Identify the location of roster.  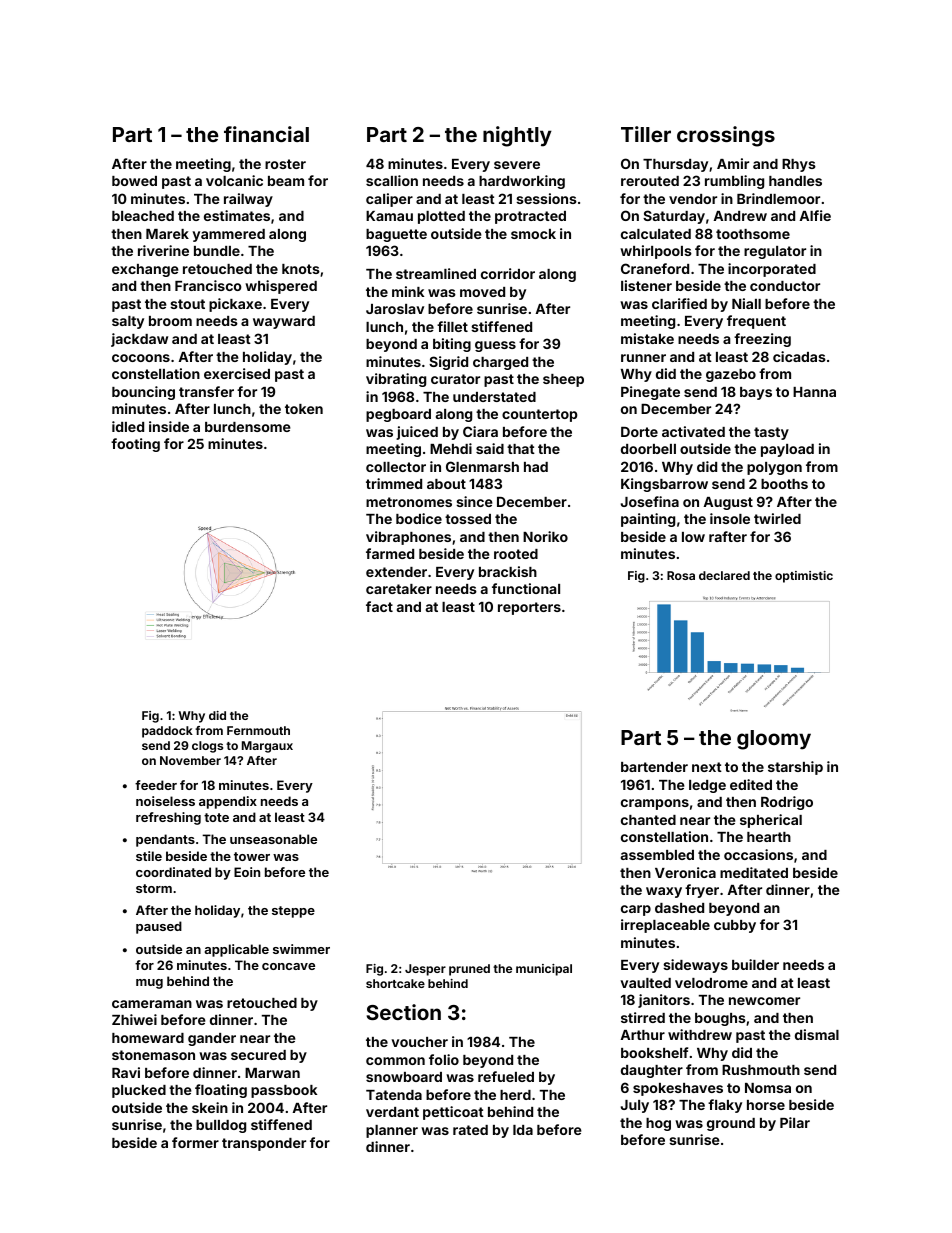
(285, 164).
